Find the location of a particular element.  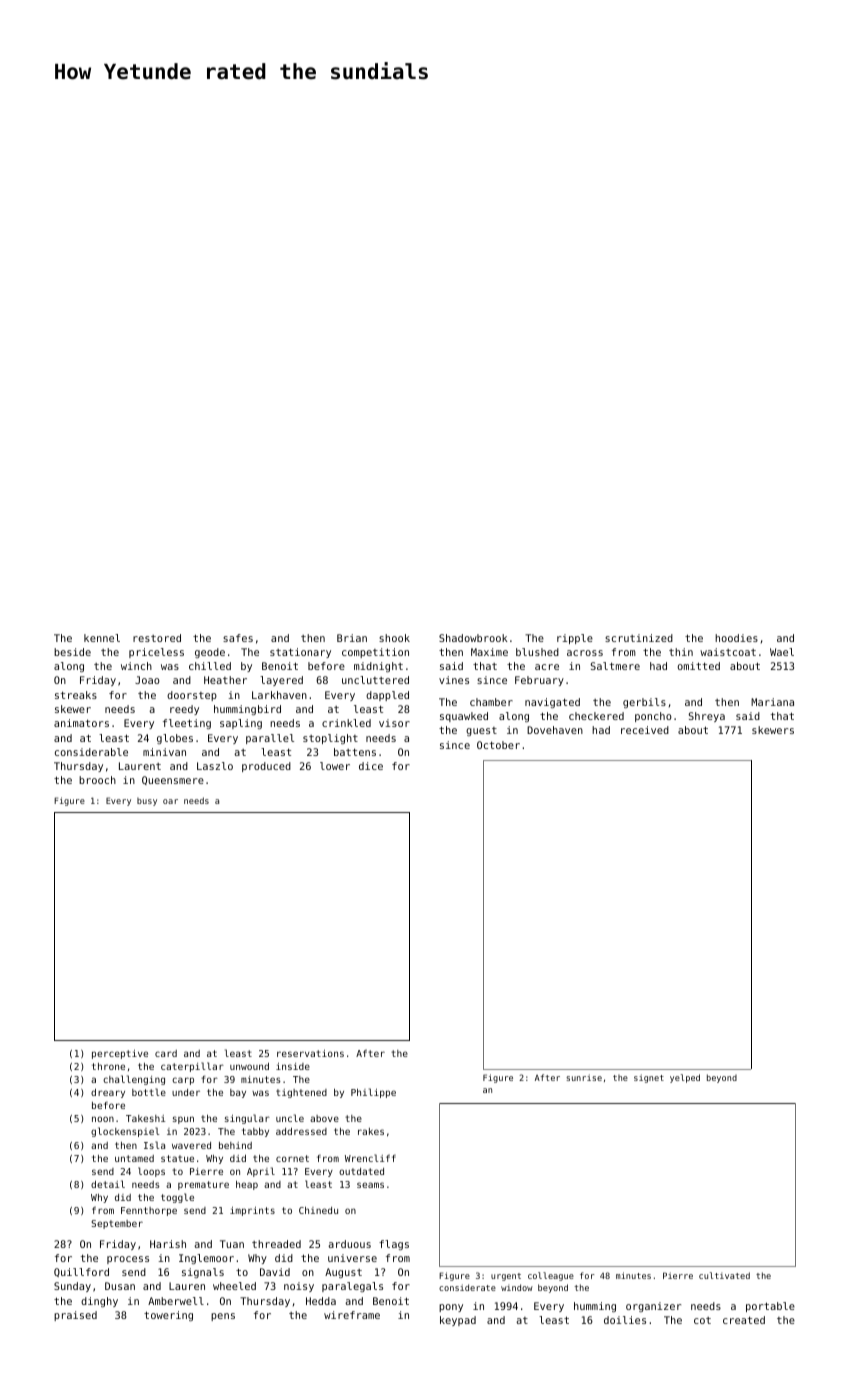

signet is located at coordinates (649, 1078).
